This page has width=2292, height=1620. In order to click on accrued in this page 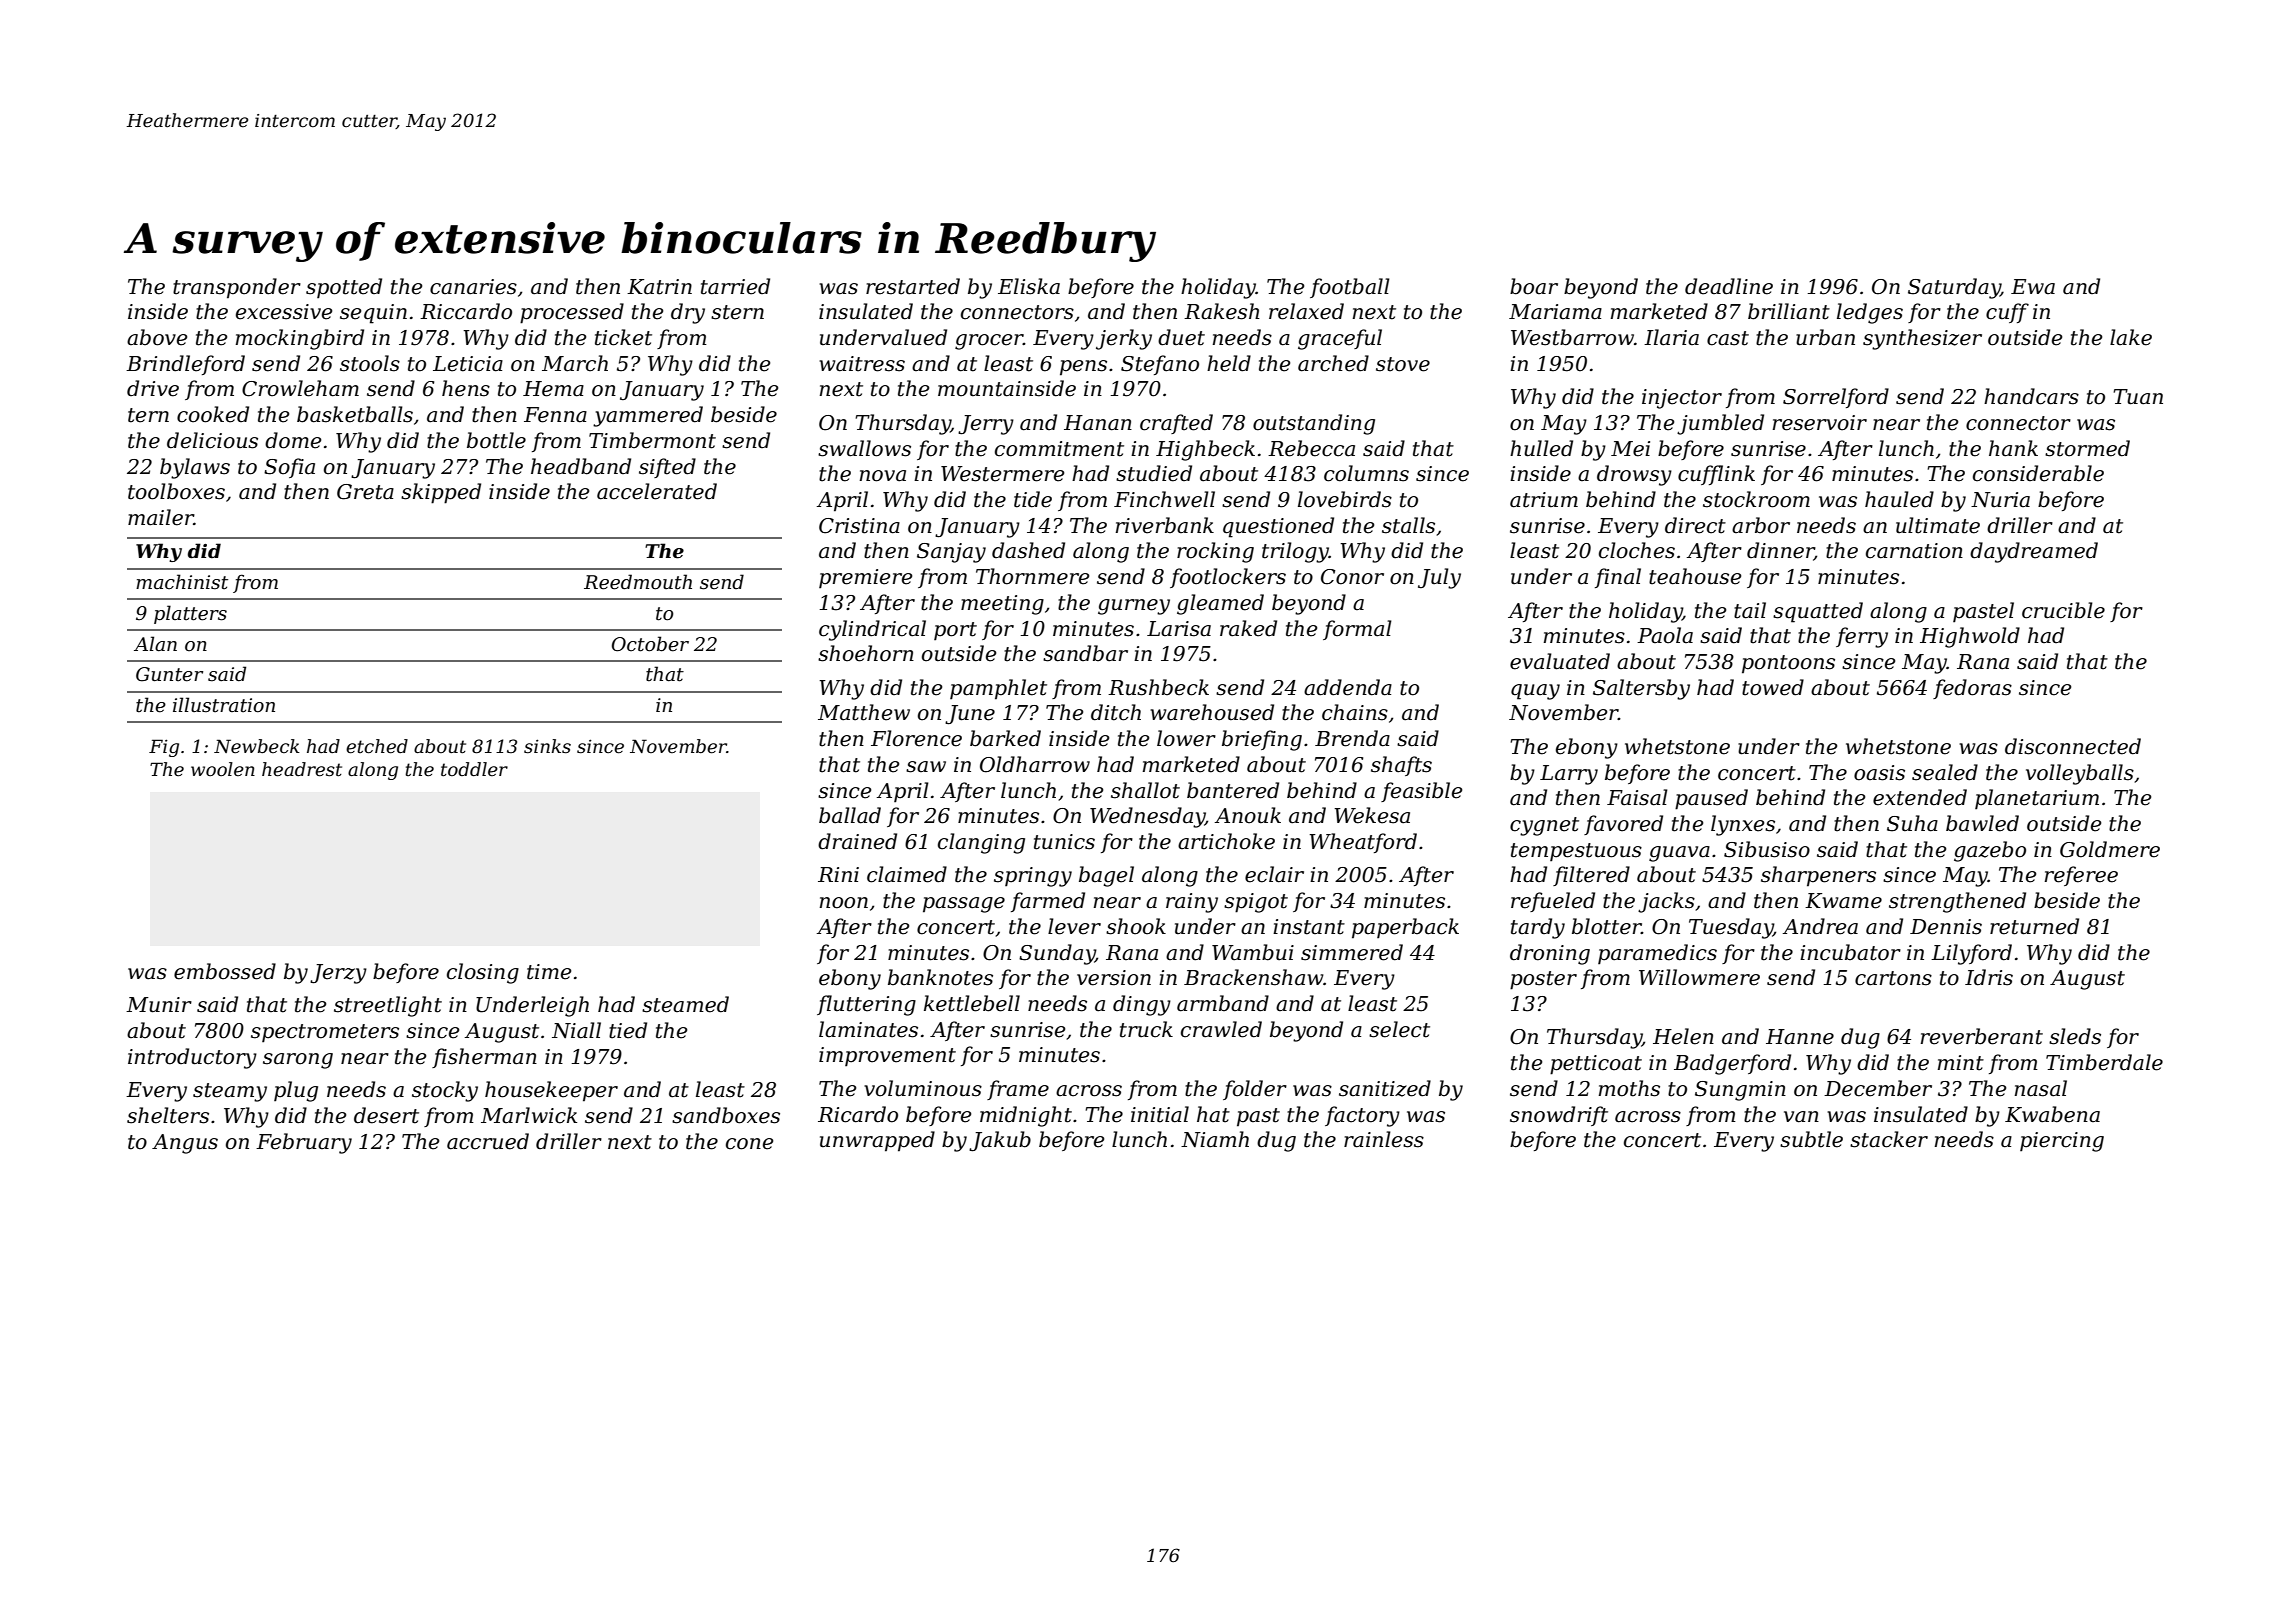, I will do `click(488, 1141)`.
